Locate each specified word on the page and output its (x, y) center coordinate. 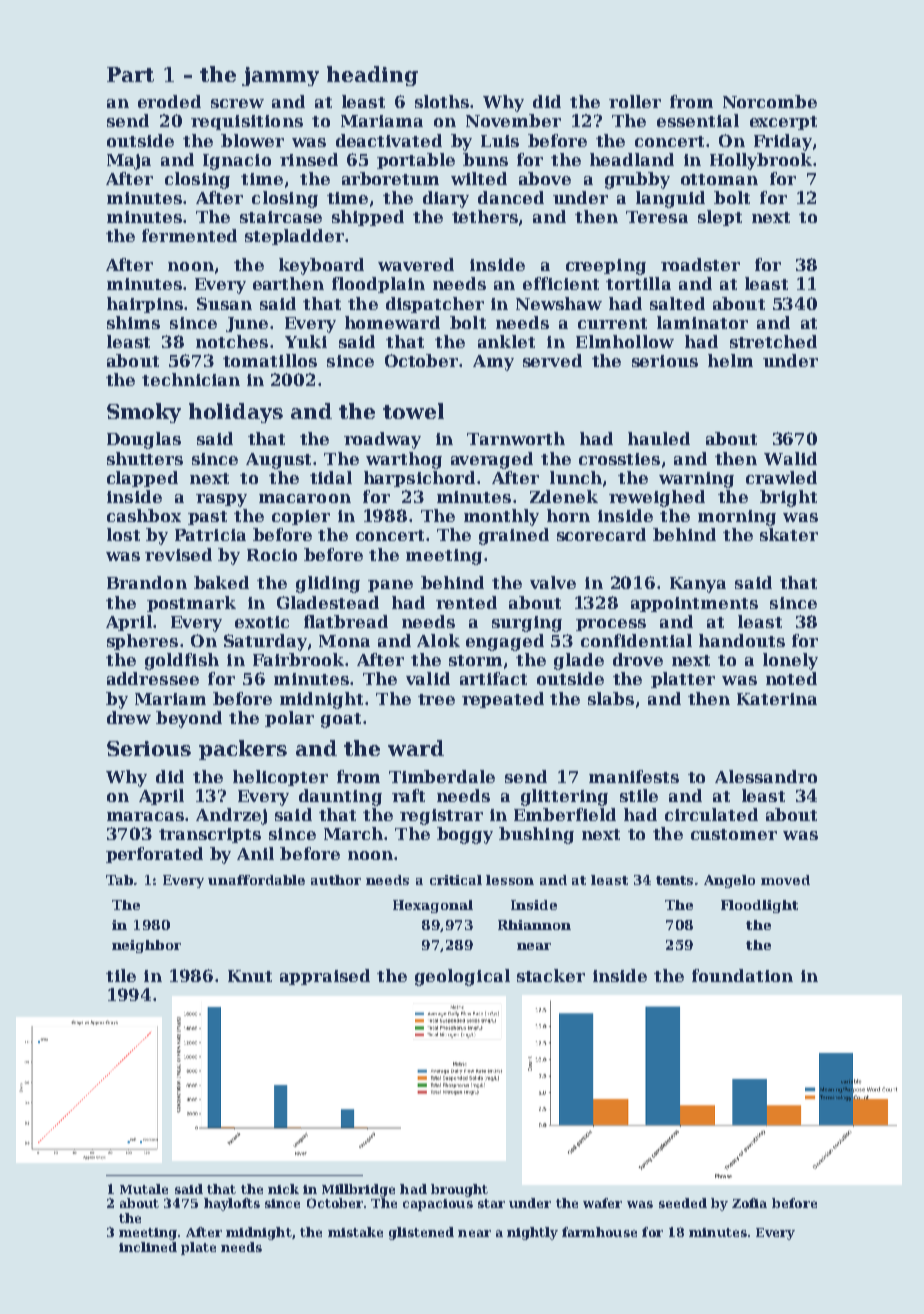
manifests (634, 776)
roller (635, 101)
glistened (421, 1233)
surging (527, 624)
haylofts (232, 1204)
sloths (442, 101)
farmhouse (599, 1232)
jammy (280, 76)
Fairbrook (298, 659)
